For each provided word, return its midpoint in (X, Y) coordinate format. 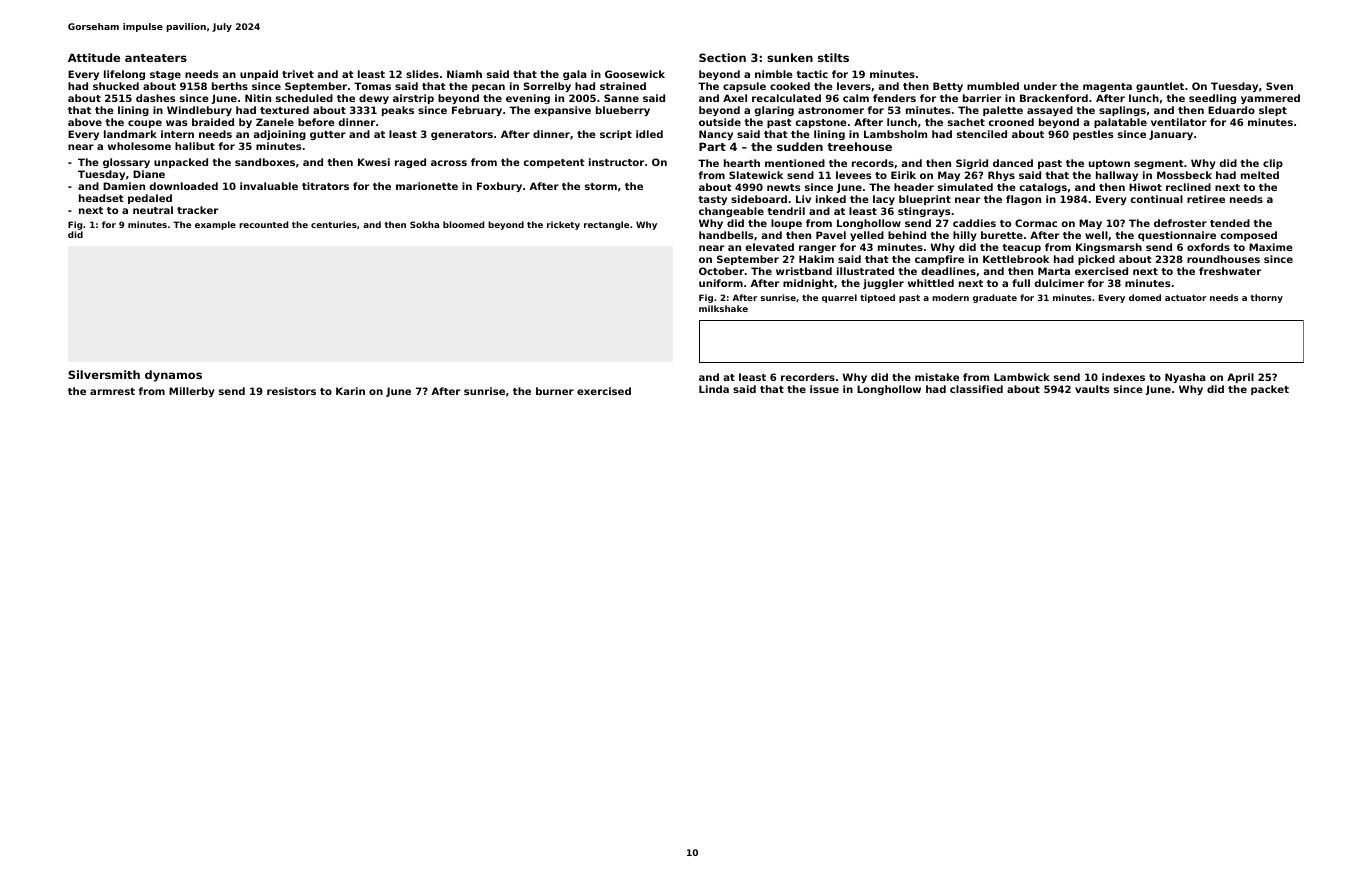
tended (1230, 223)
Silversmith (104, 374)
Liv (803, 199)
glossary (126, 163)
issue (824, 389)
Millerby (192, 392)
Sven (1279, 86)
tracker (197, 210)
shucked (116, 86)
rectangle (606, 225)
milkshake (723, 308)
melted (1260, 175)
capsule (744, 87)
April (1240, 378)
